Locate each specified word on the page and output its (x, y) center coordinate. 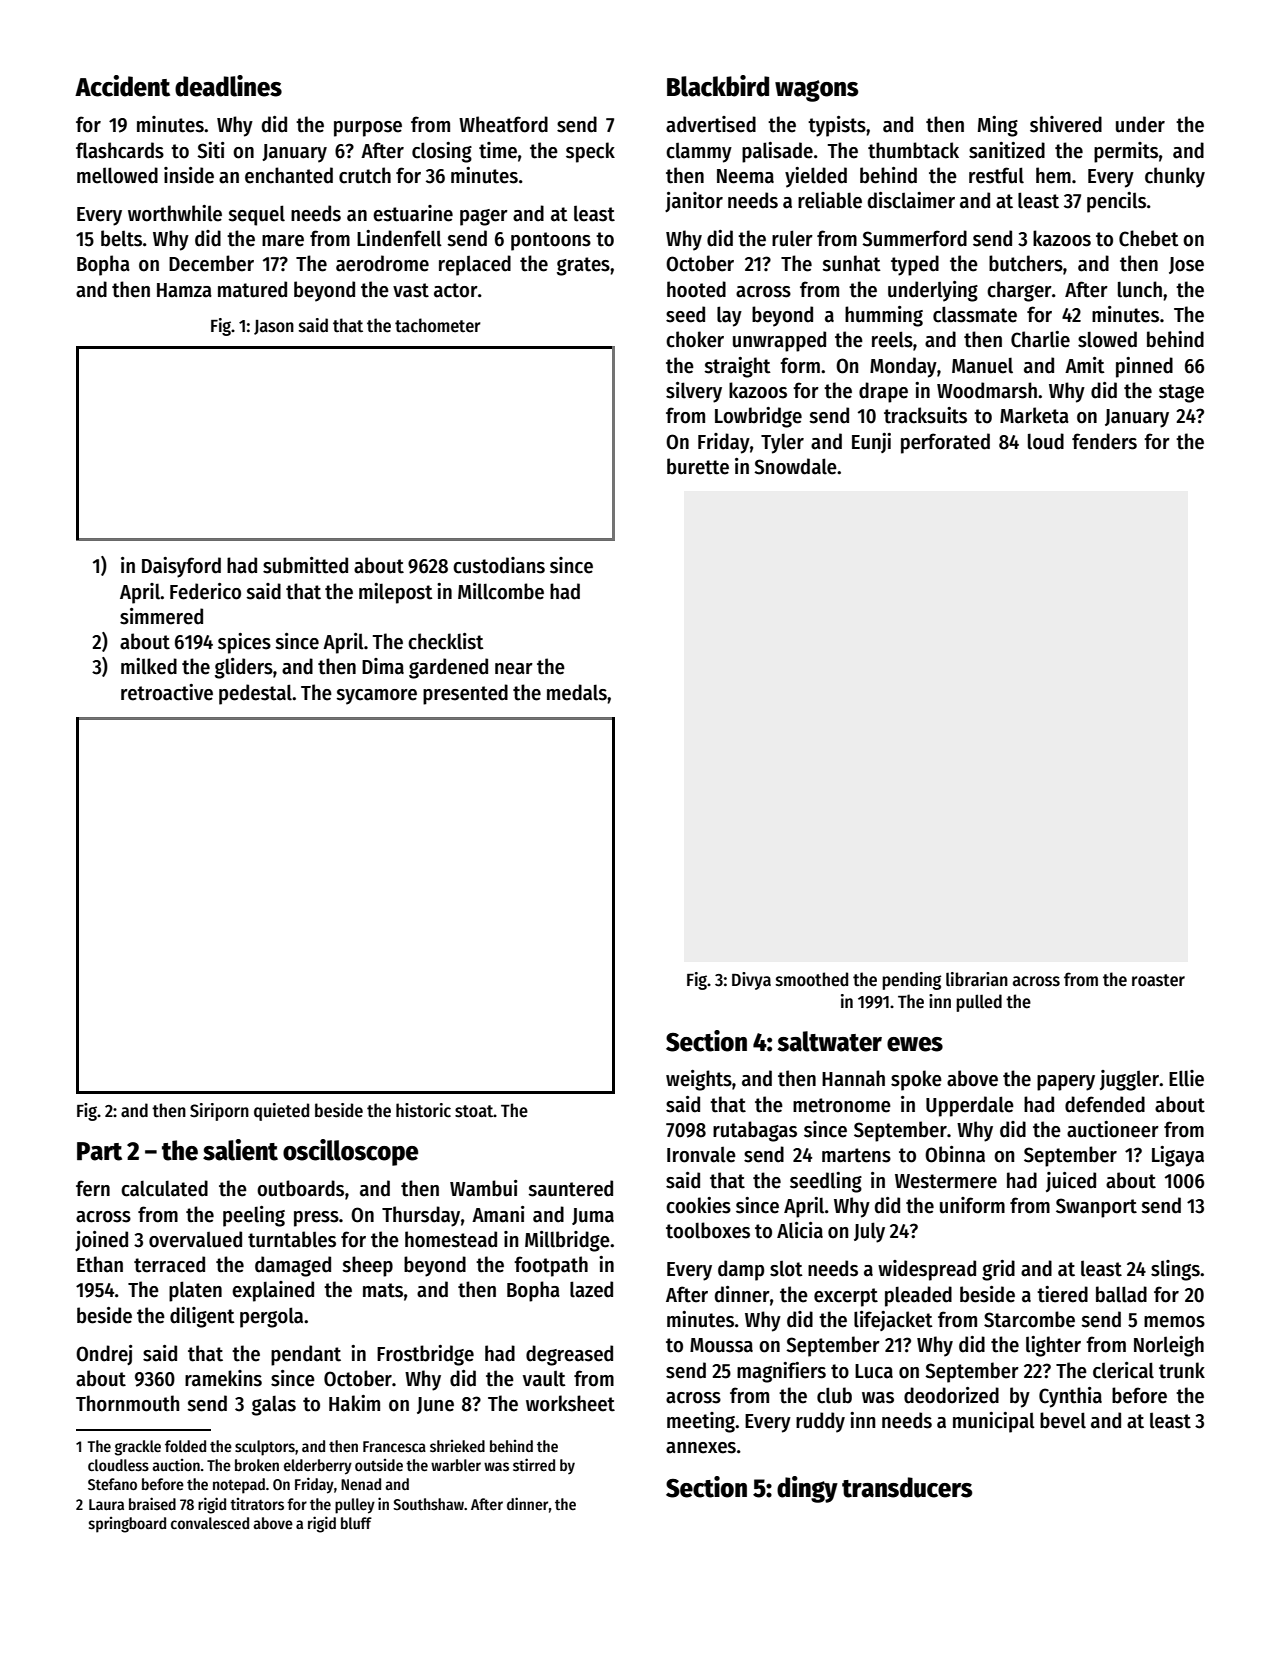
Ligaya (1178, 1156)
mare (283, 241)
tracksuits (925, 415)
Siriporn (219, 1112)
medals (577, 692)
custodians (499, 565)
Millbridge (567, 1241)
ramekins (223, 1378)
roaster (1158, 980)
